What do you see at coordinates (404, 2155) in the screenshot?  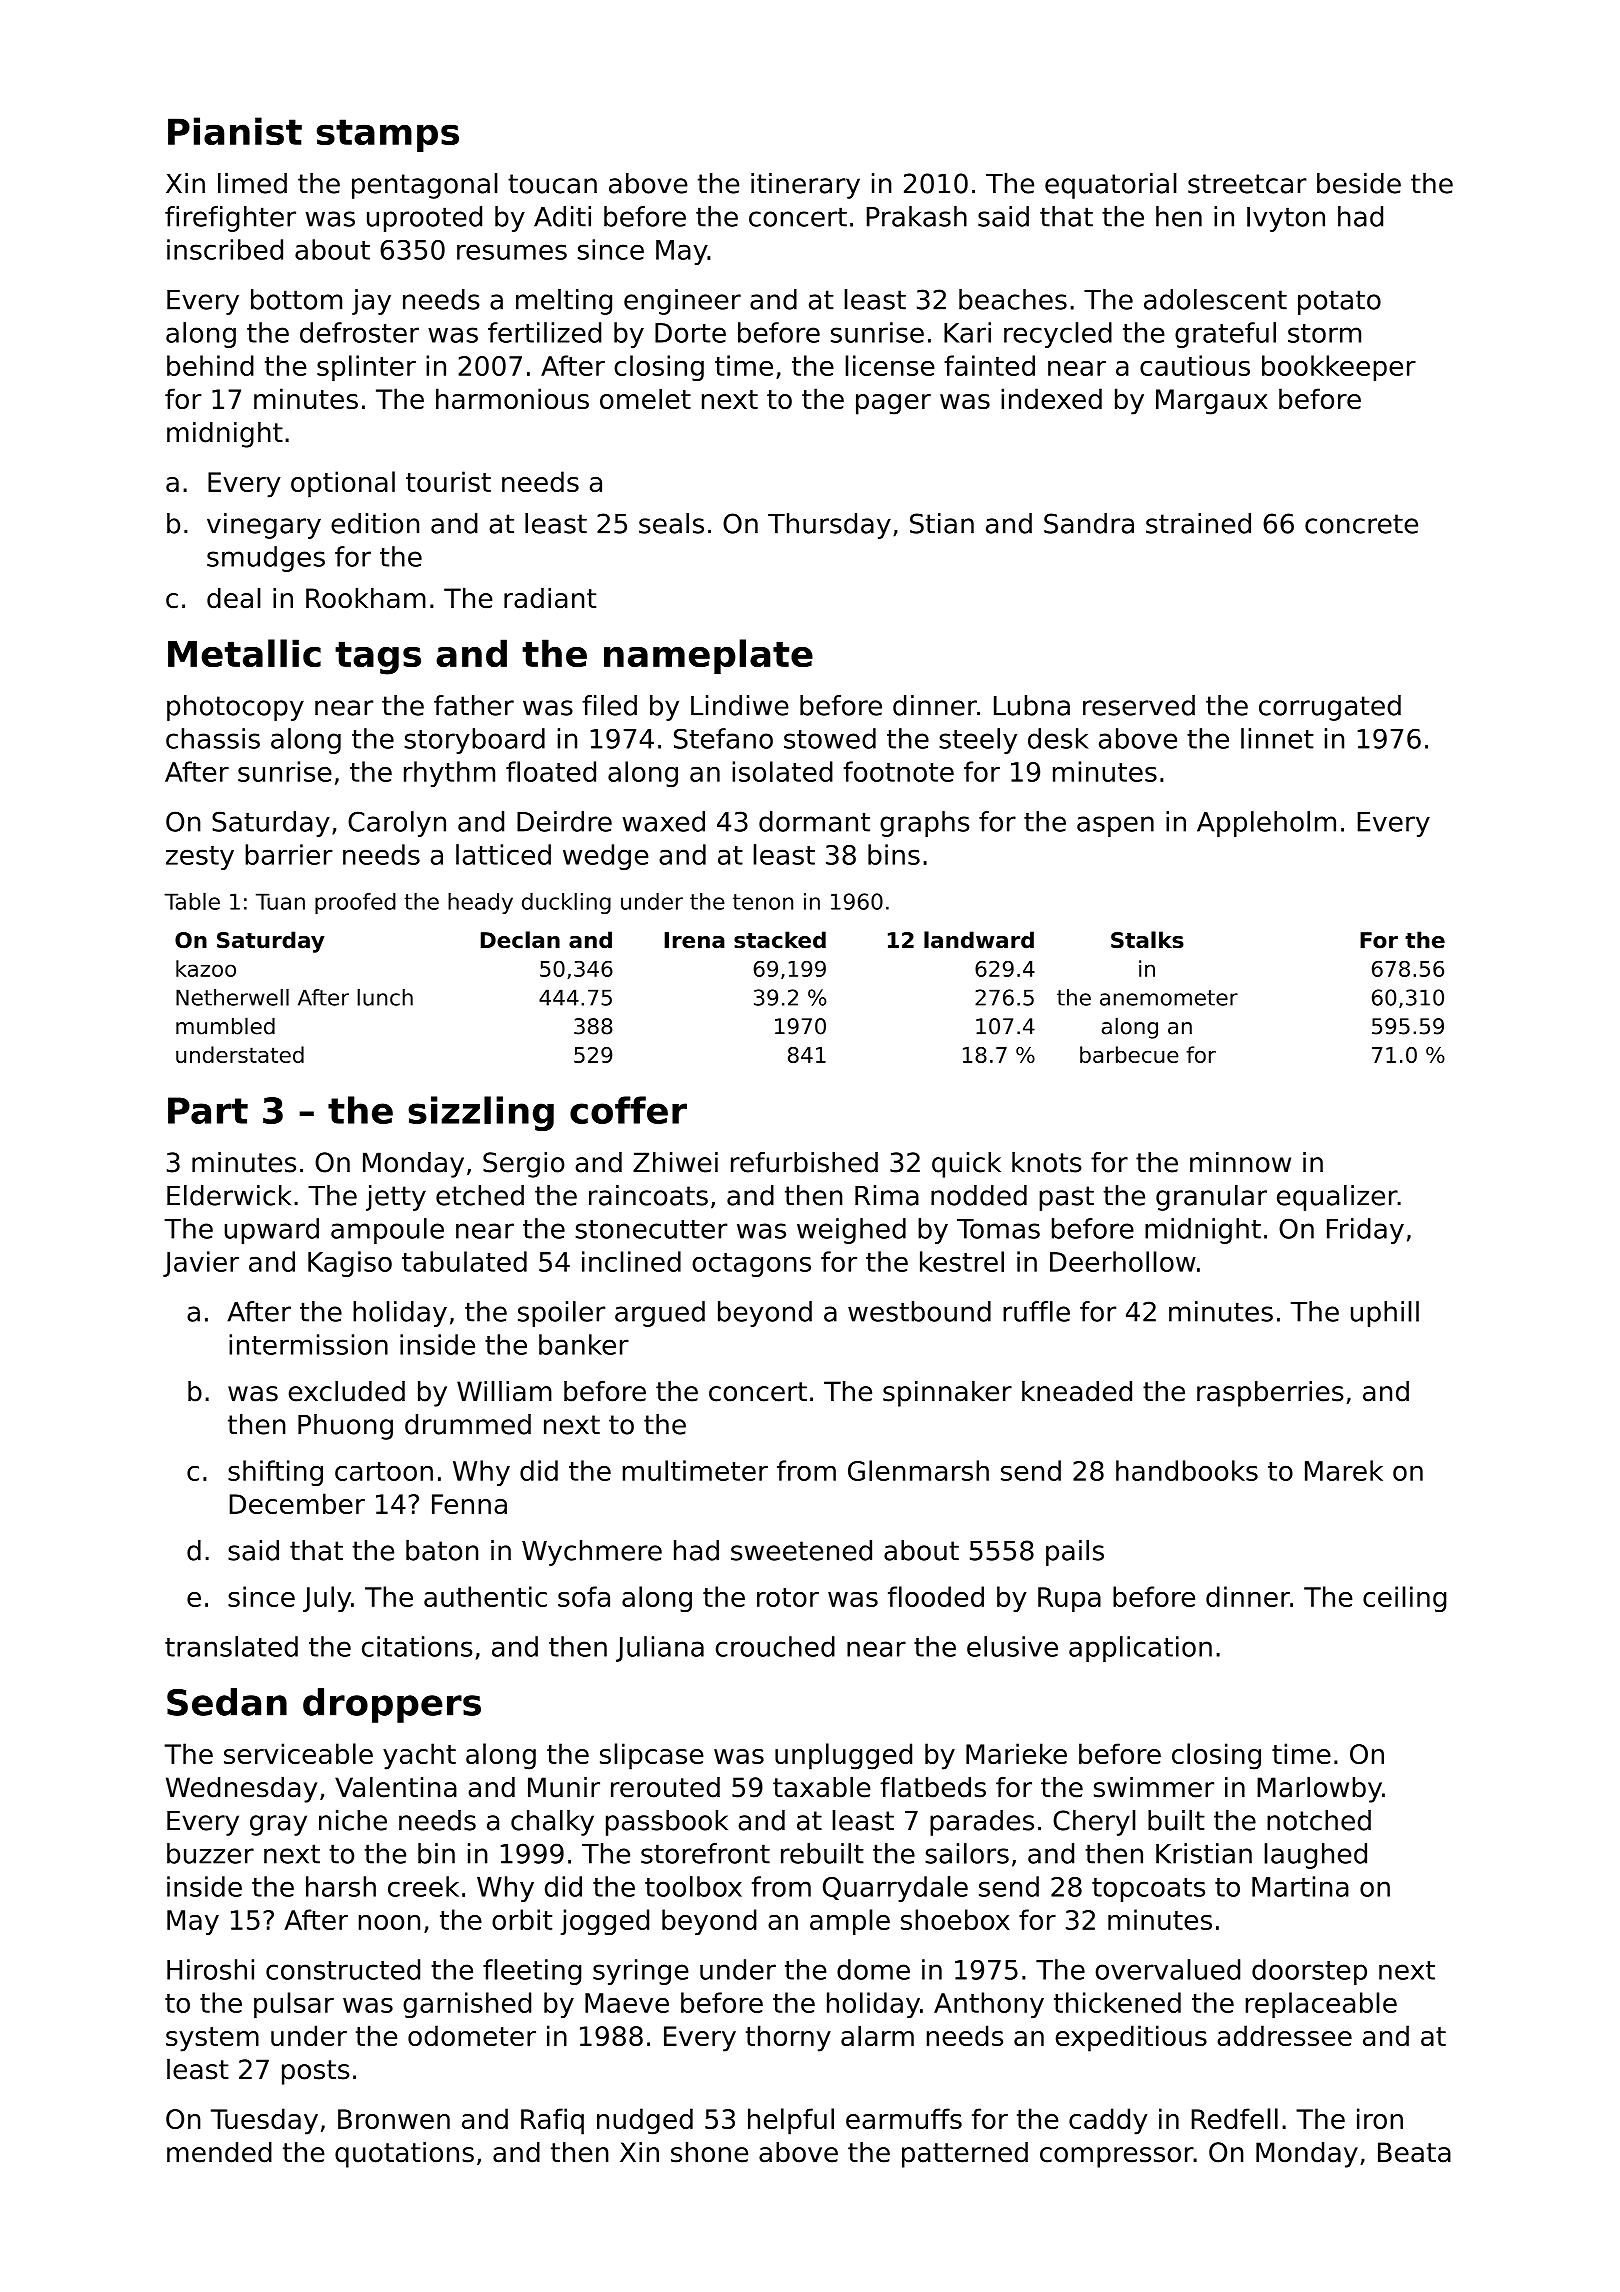 I see `quotations` at bounding box center [404, 2155].
